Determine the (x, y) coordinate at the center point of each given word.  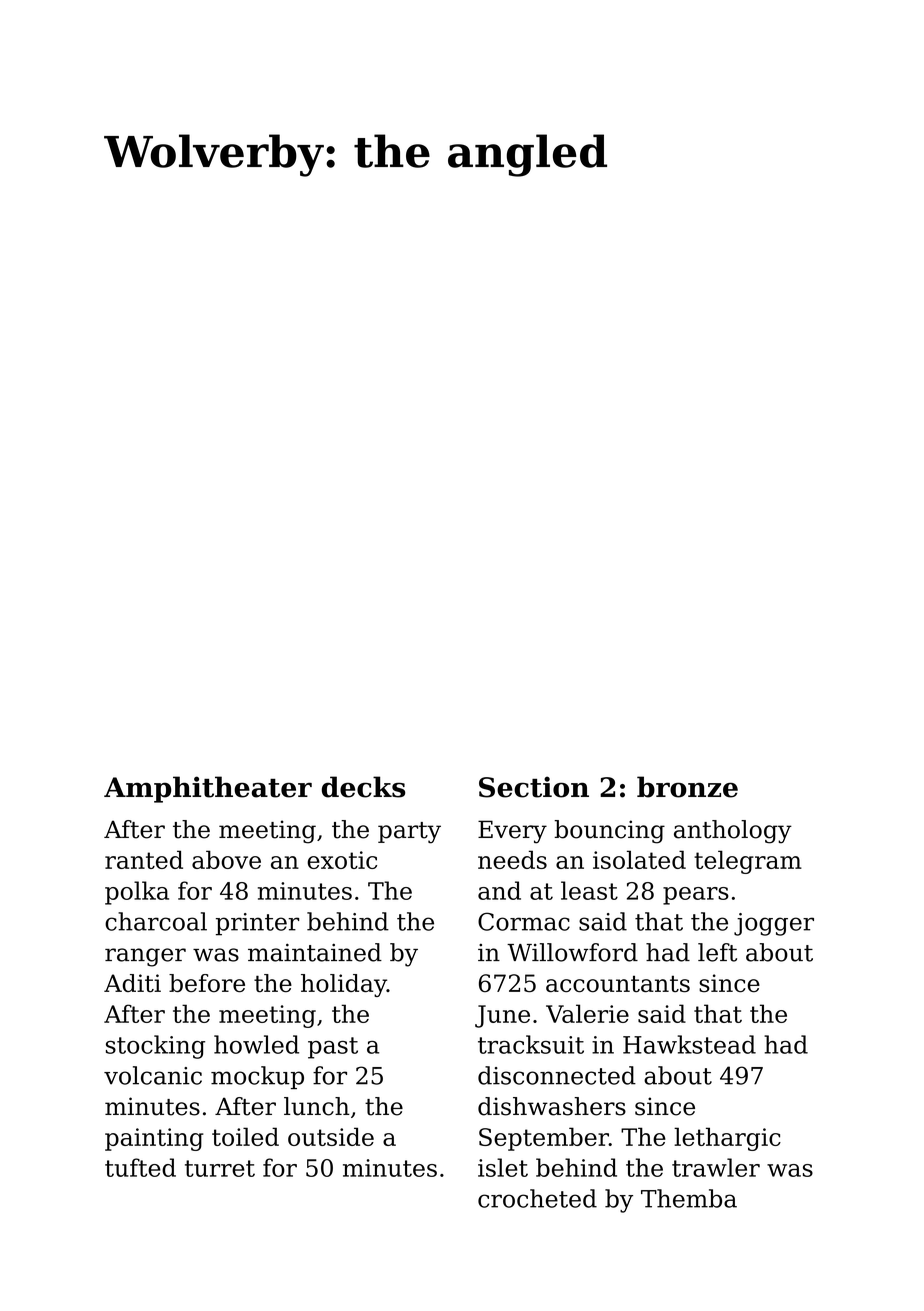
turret (220, 1168)
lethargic (727, 1139)
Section (534, 787)
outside (331, 1136)
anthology (733, 832)
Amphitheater (208, 789)
